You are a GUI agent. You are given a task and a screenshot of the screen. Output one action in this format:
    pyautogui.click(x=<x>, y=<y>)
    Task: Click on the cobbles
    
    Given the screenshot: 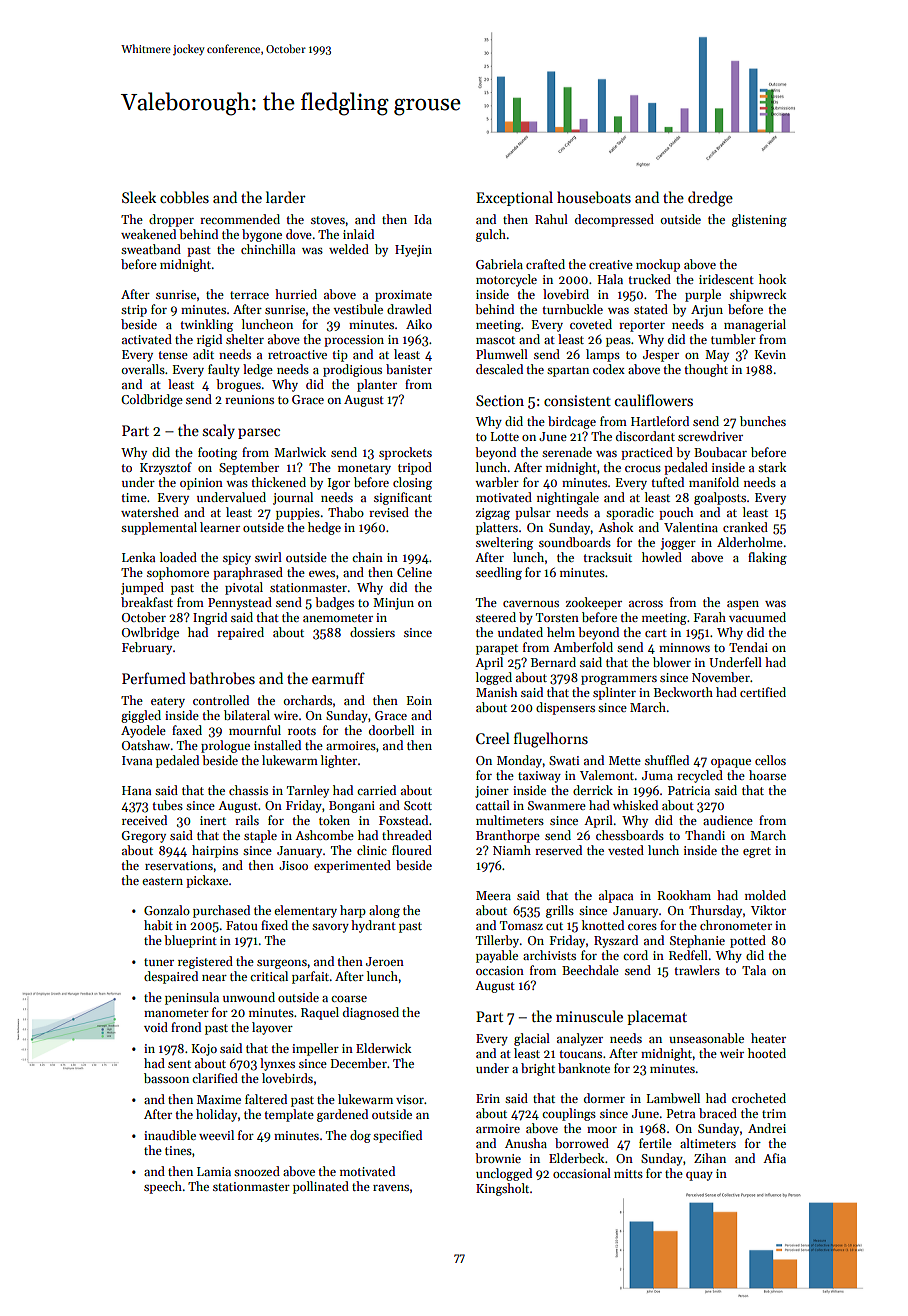 What is the action you would take?
    pyautogui.click(x=184, y=197)
